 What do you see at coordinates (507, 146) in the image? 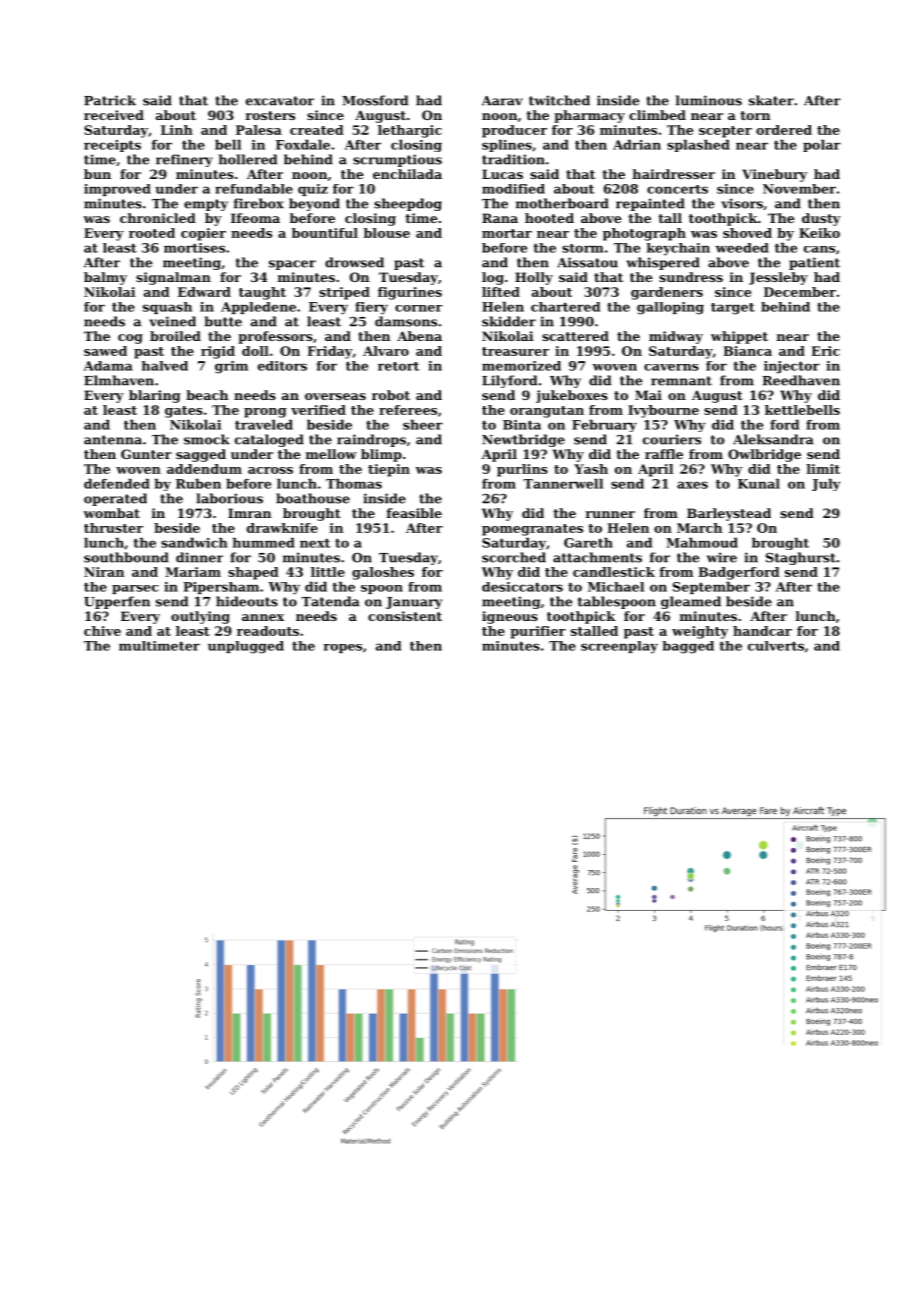
I see `splines` at bounding box center [507, 146].
